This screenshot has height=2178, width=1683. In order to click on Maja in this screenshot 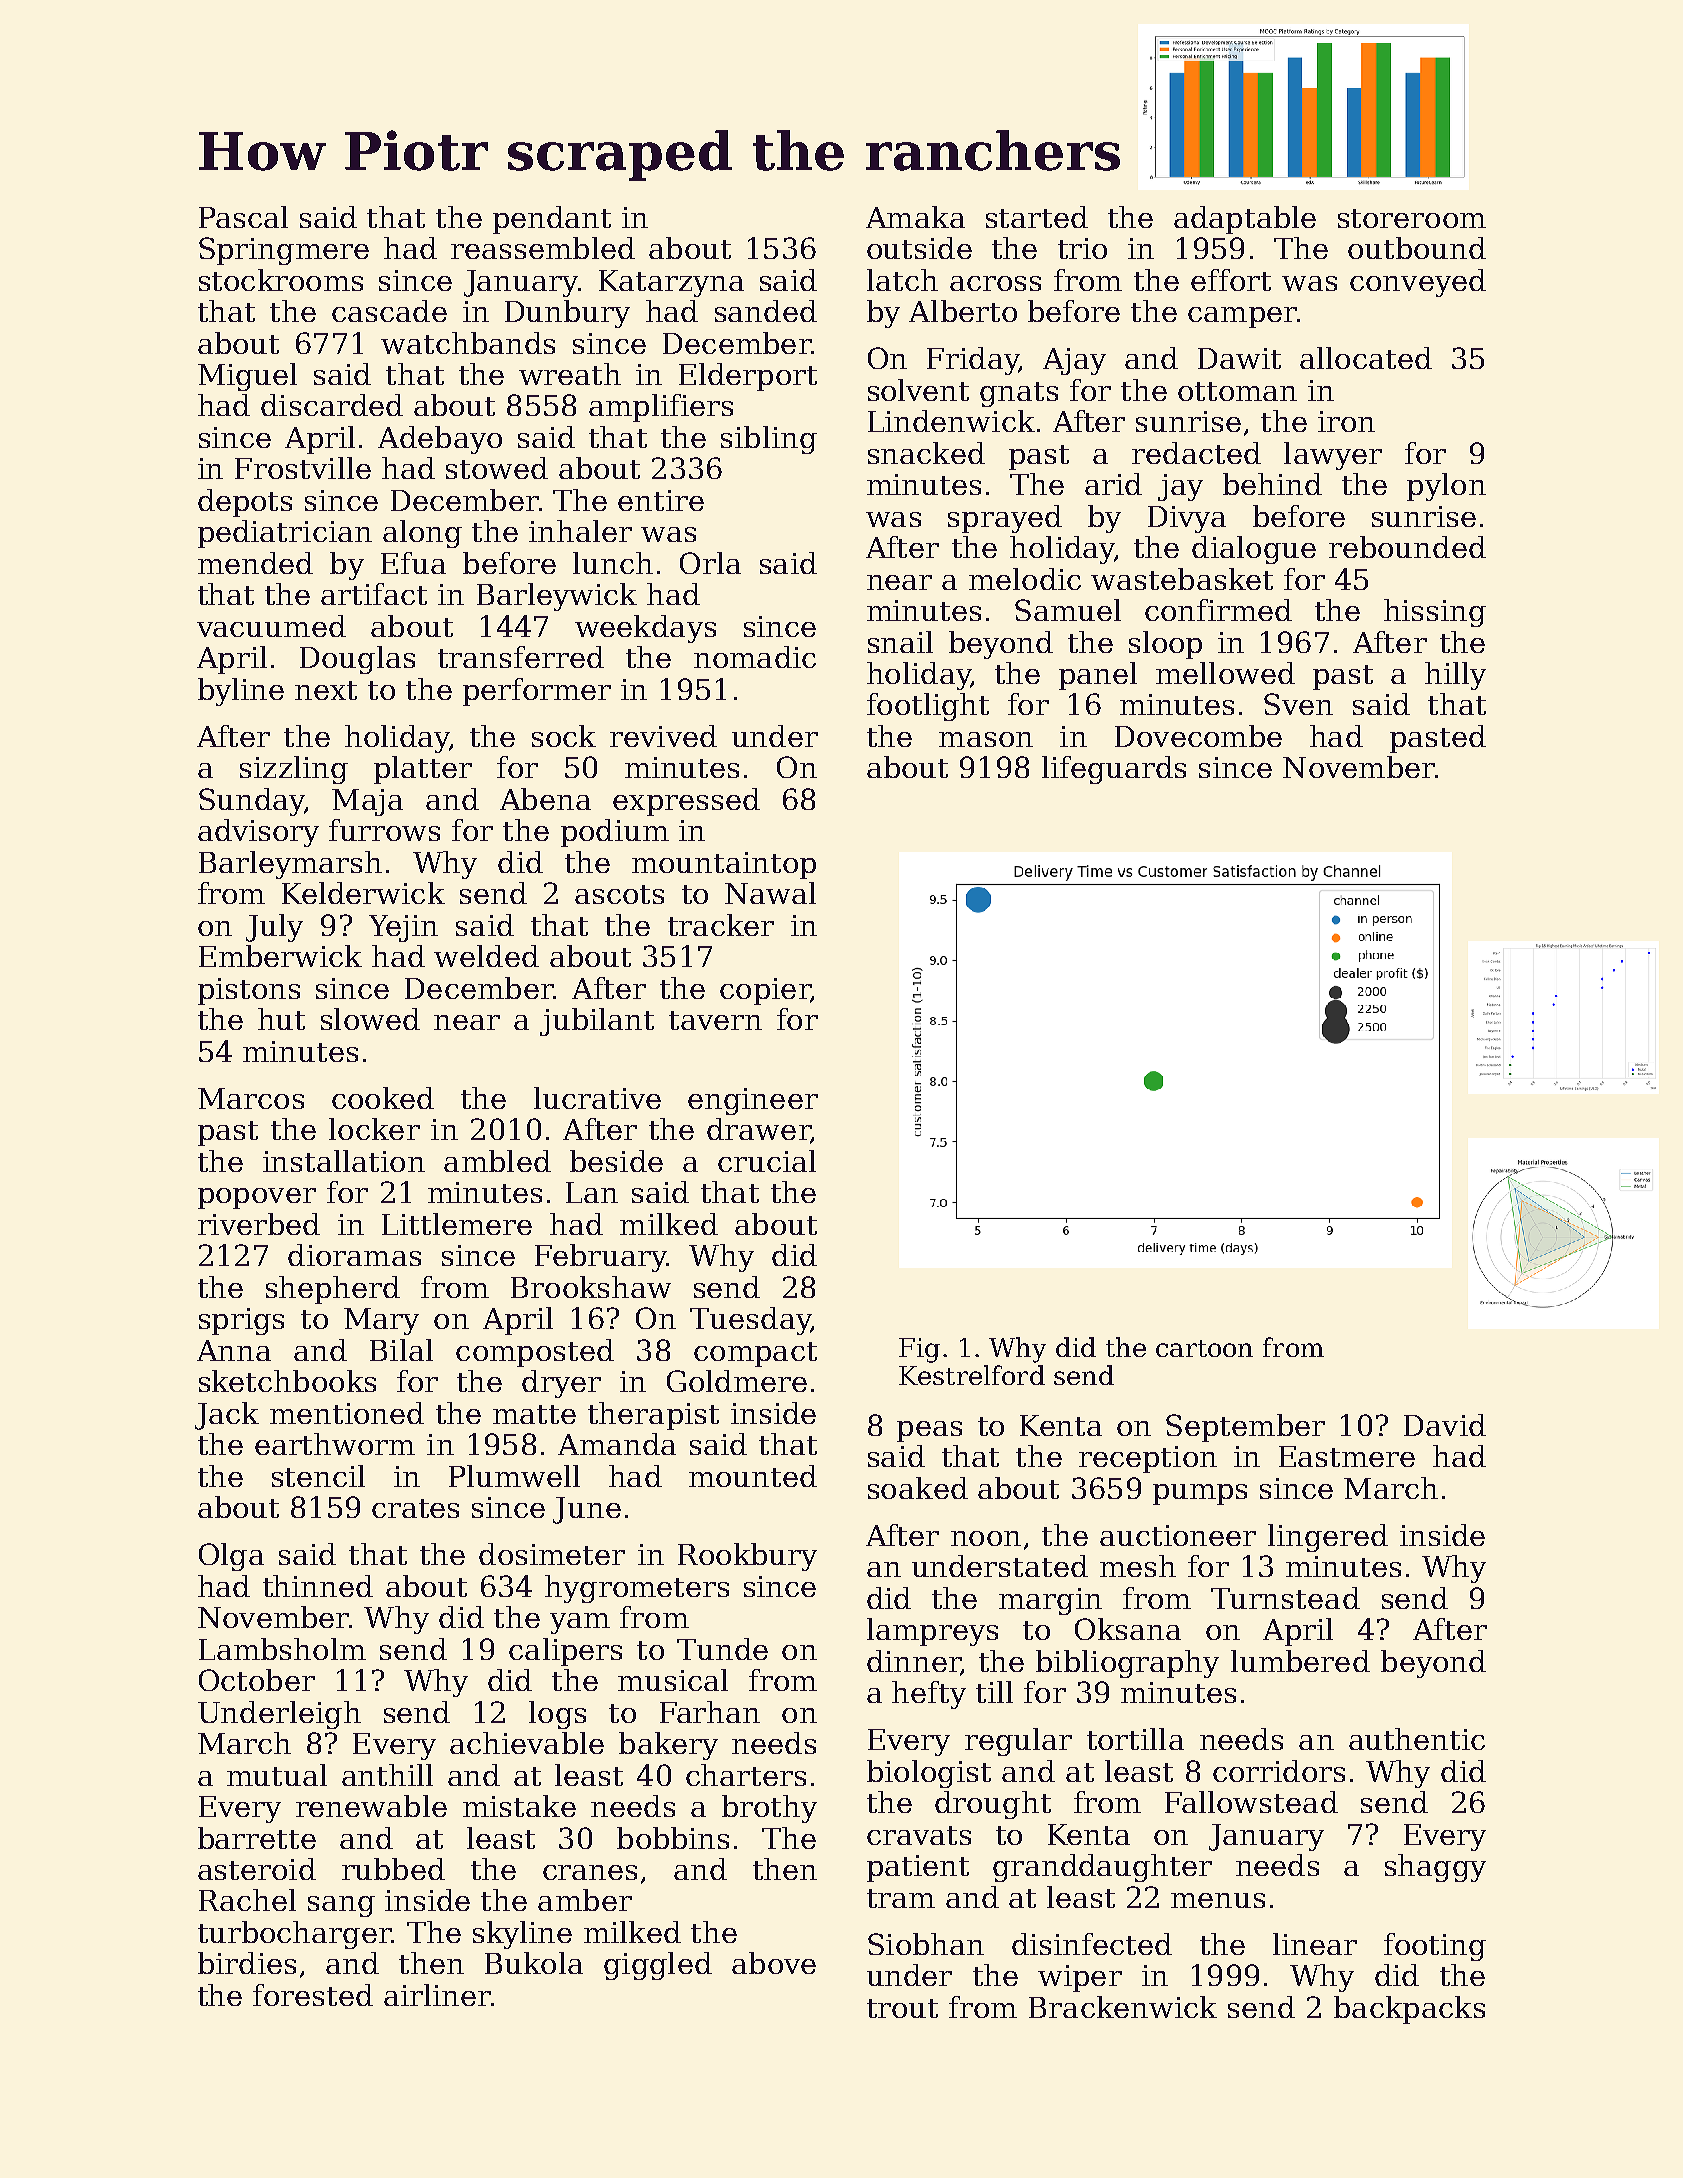, I will do `click(367, 802)`.
